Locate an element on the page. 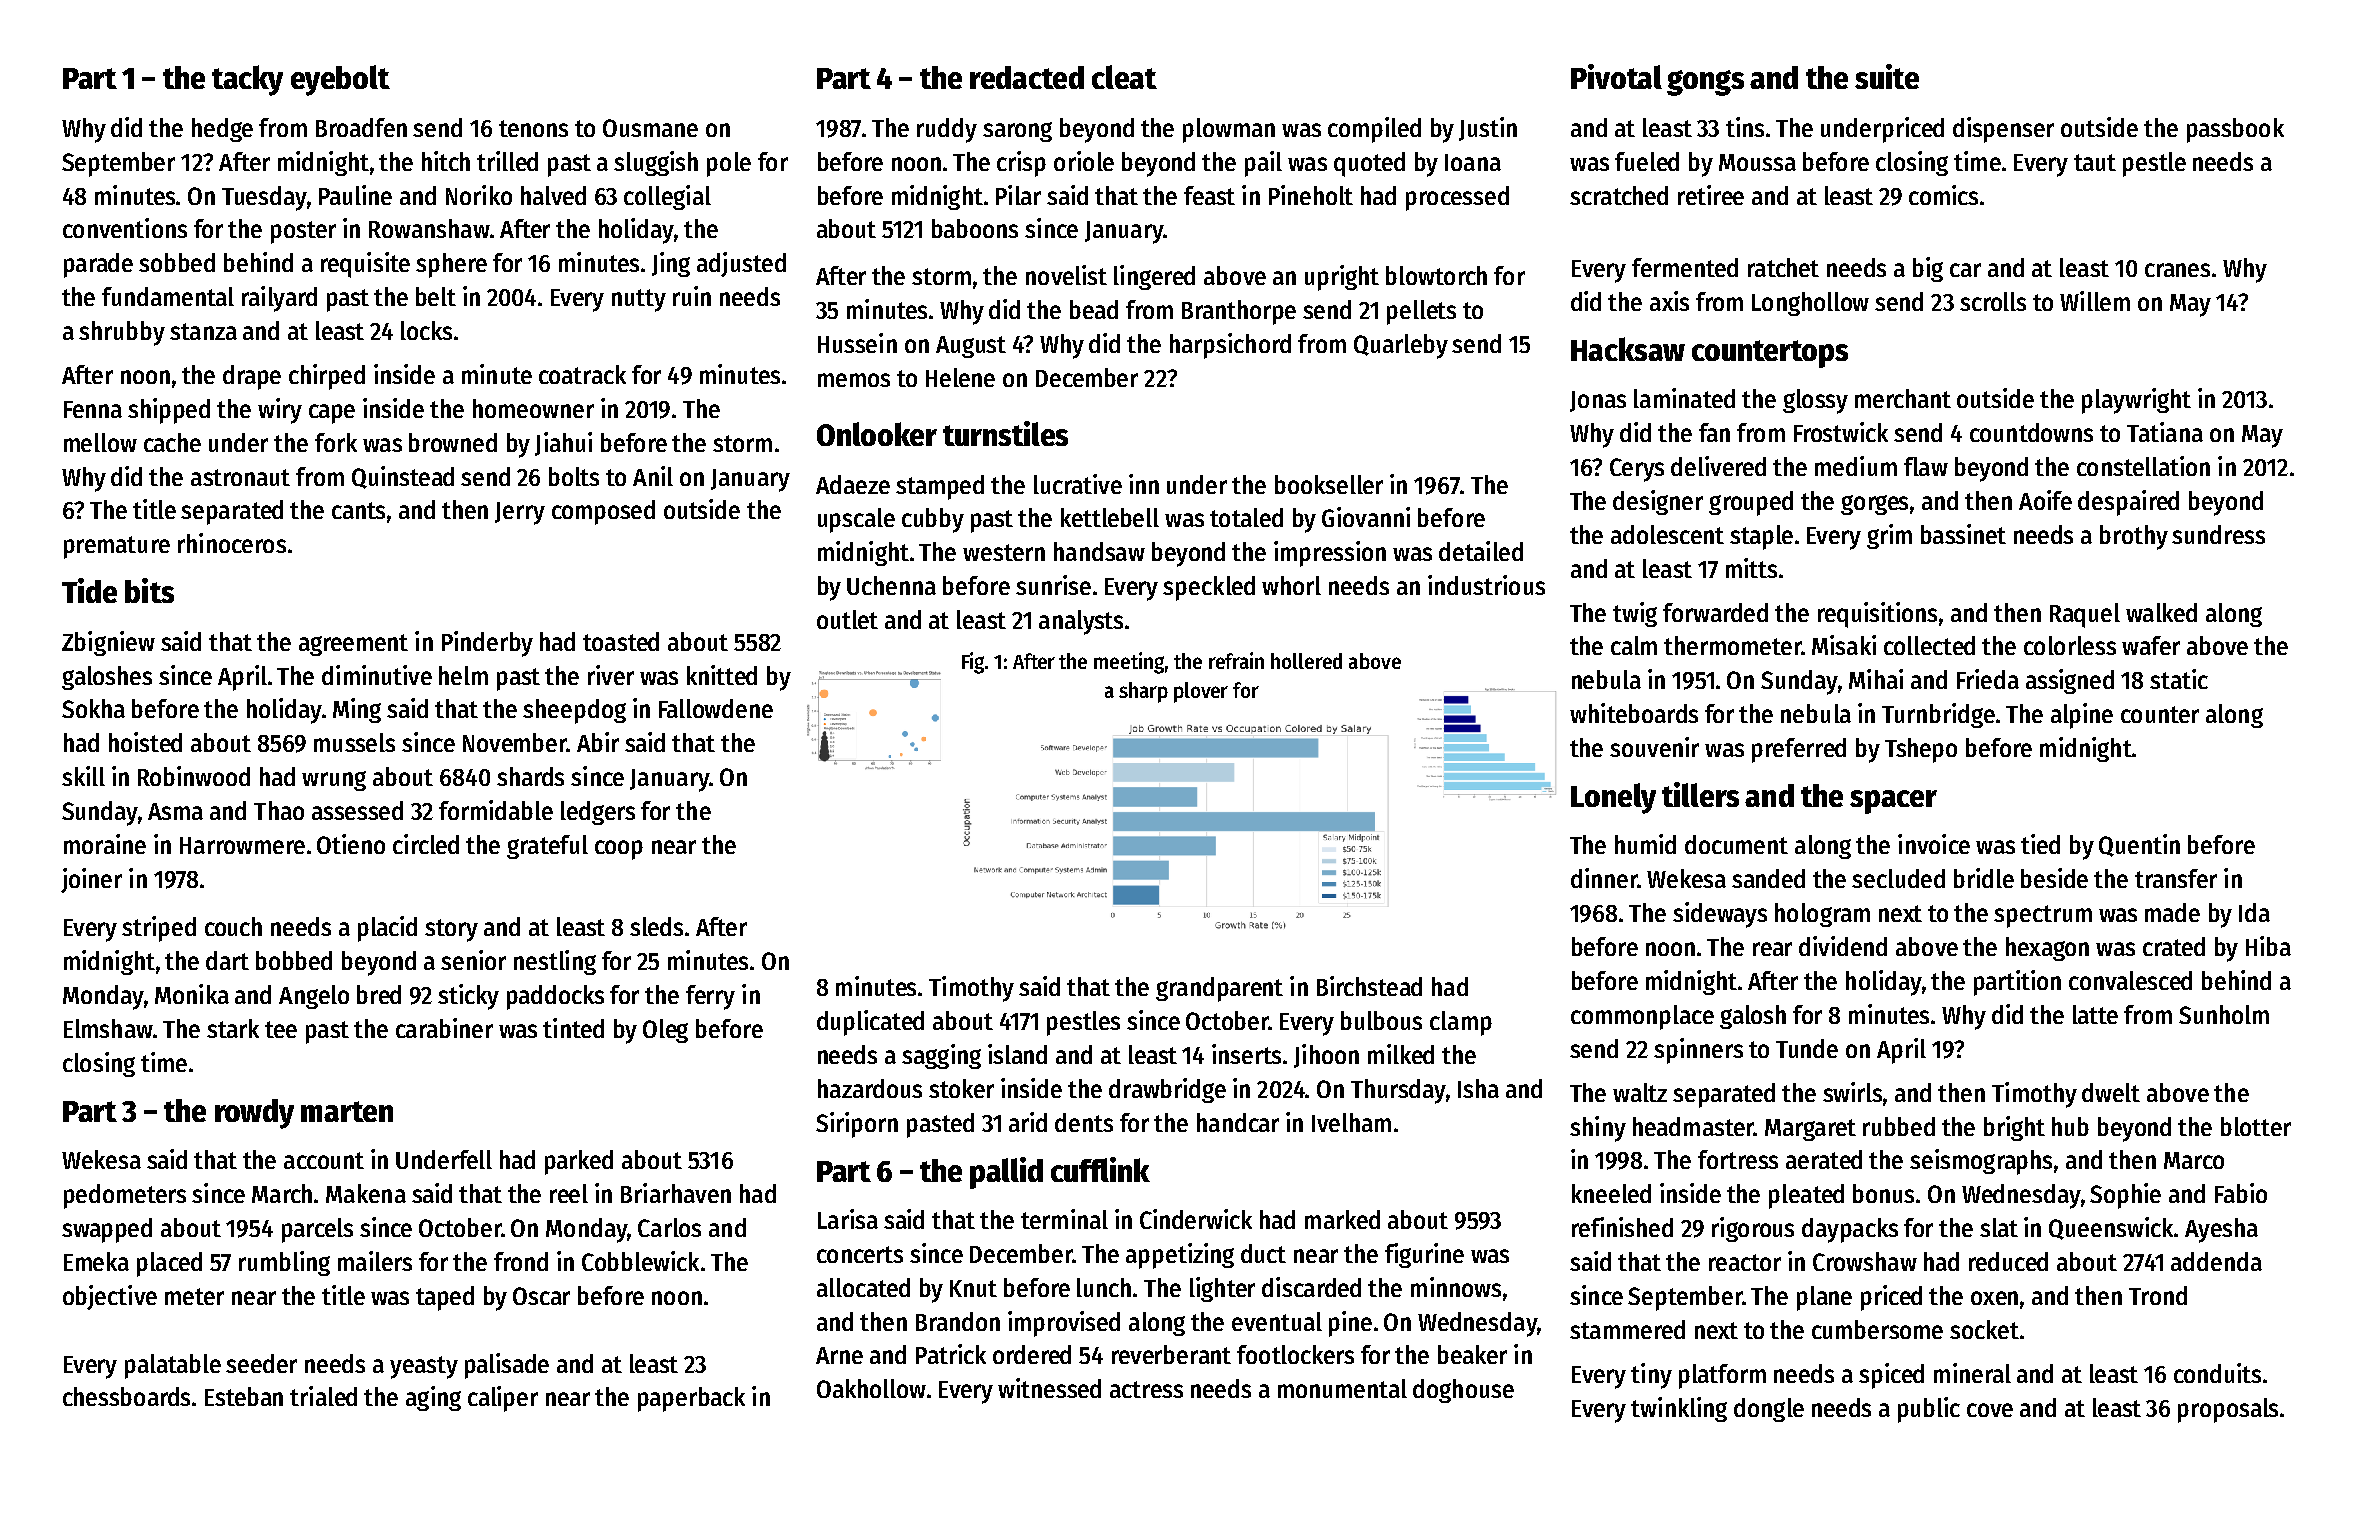  palisade is located at coordinates (507, 1366).
